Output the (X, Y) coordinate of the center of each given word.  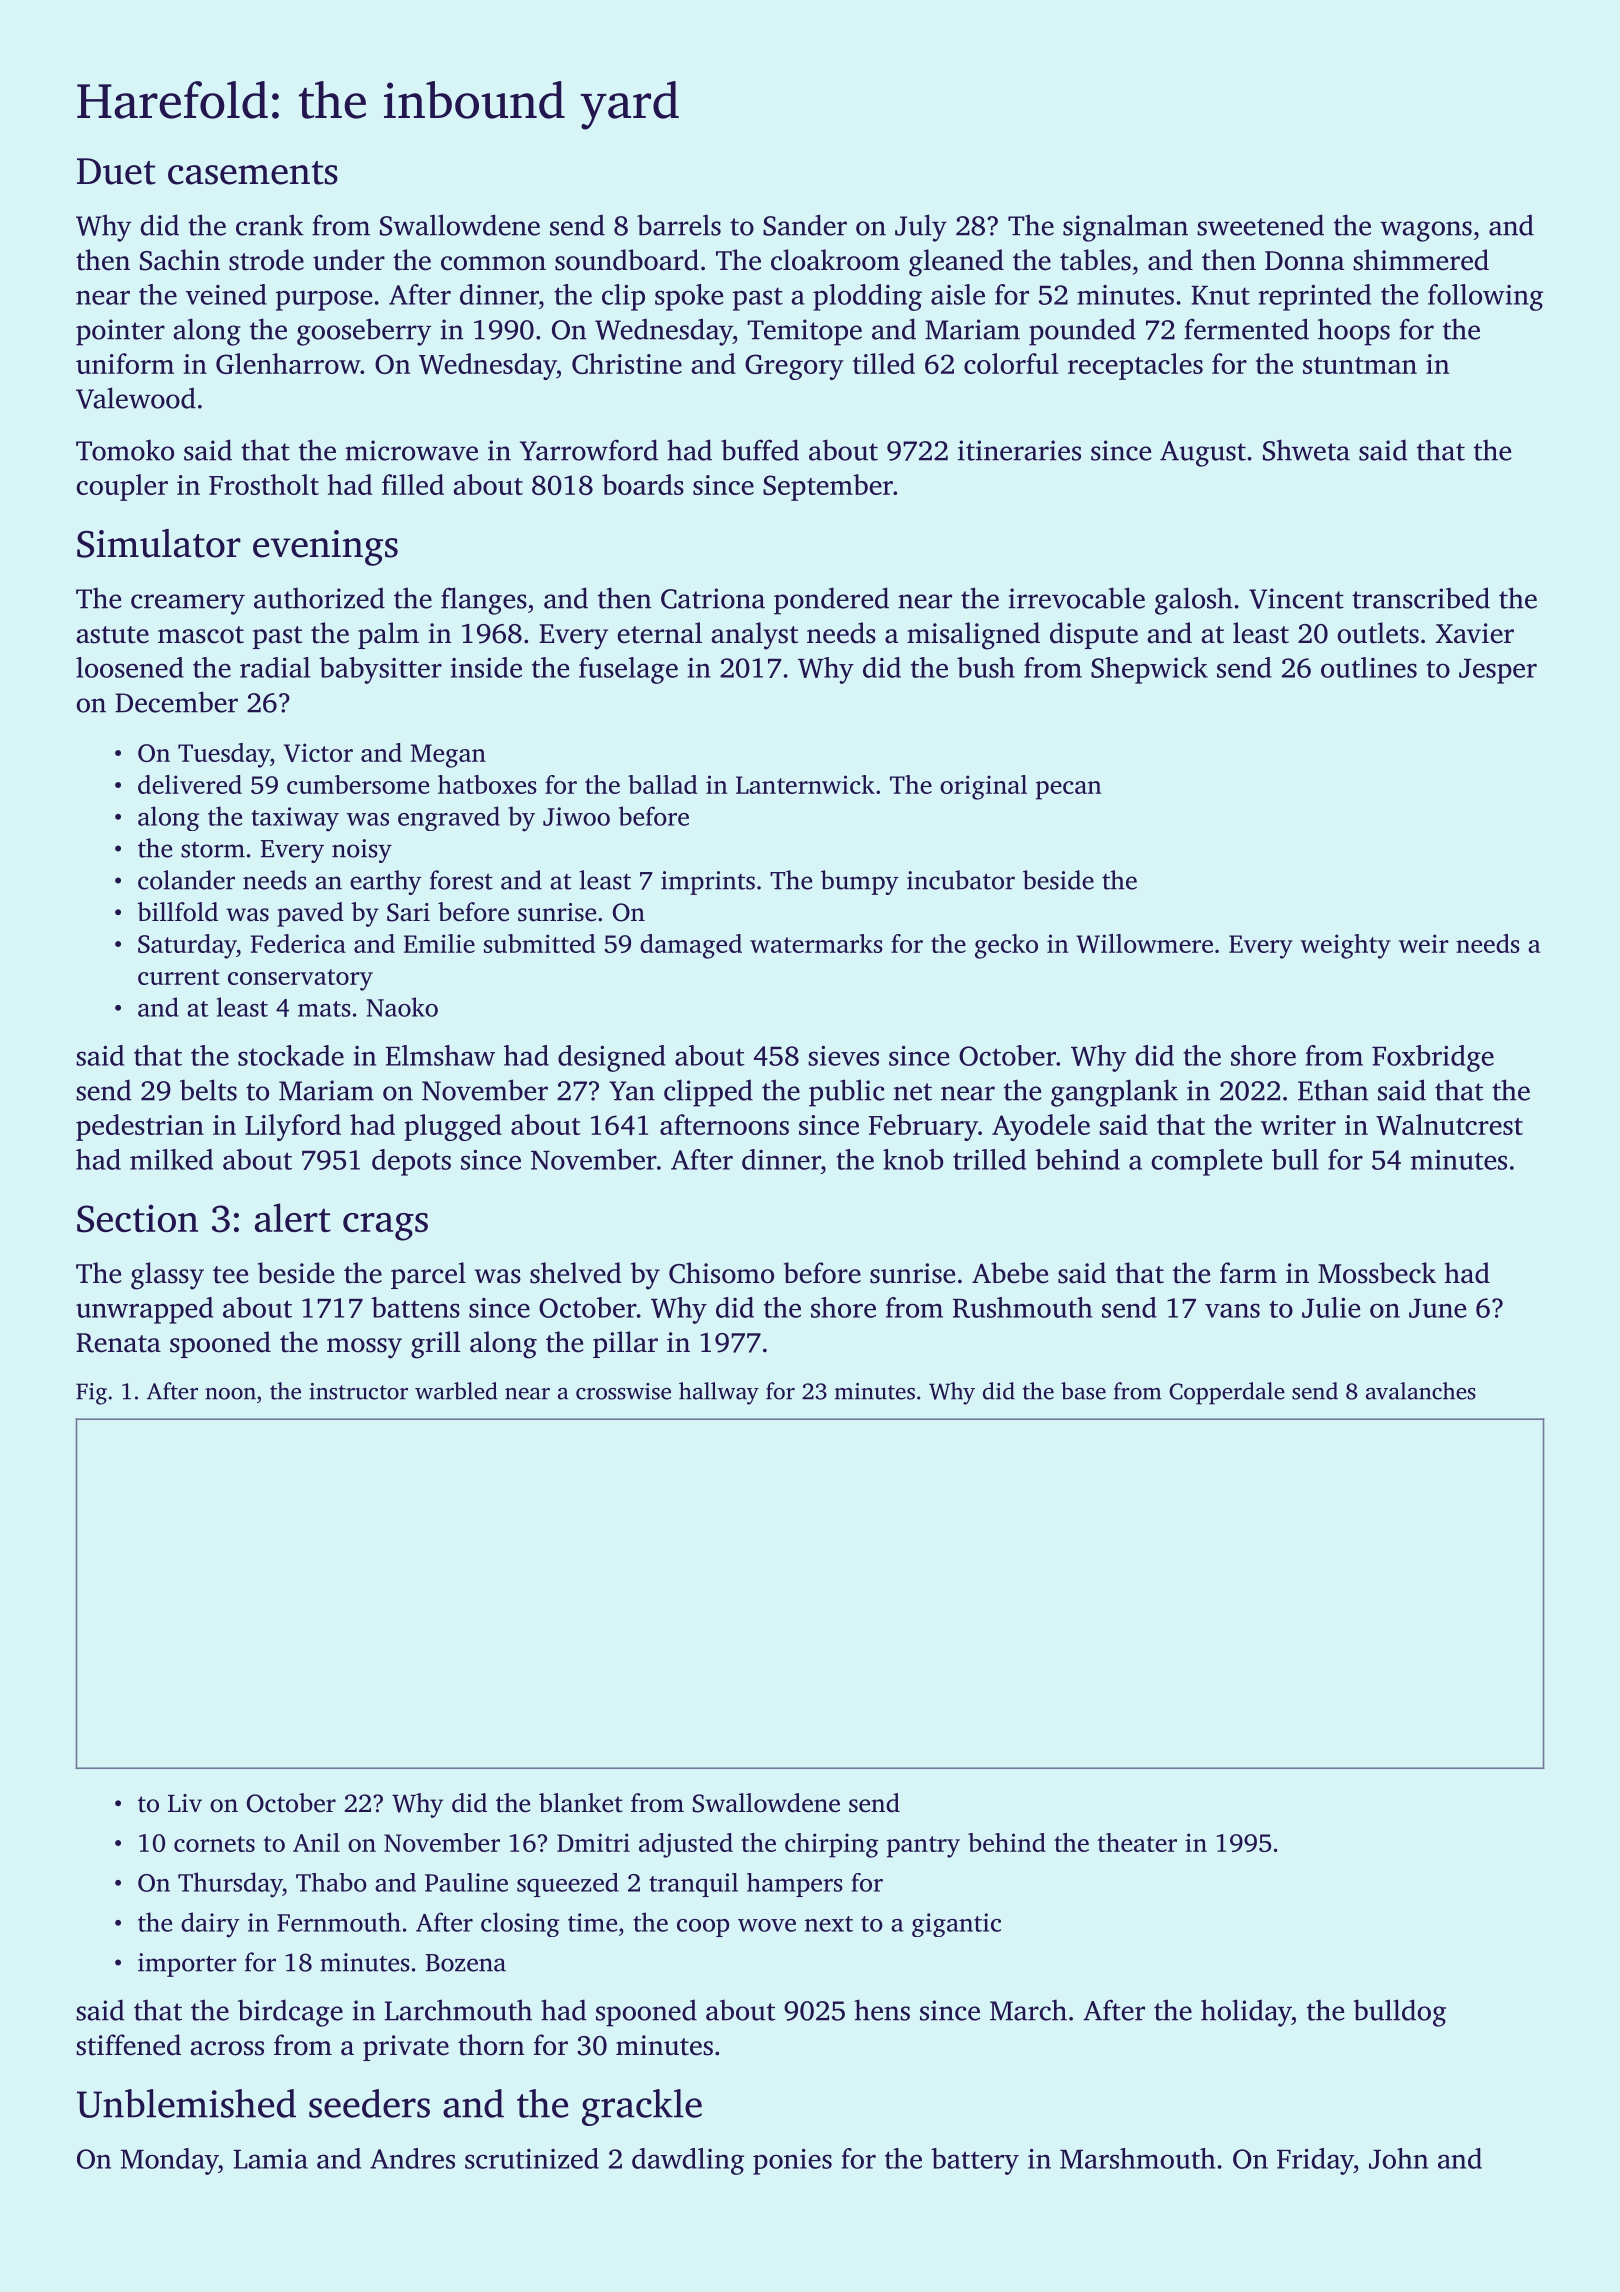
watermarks (816, 943)
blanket (581, 1803)
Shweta (1306, 450)
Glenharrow (288, 363)
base (1083, 1391)
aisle (958, 294)
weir (1424, 943)
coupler (122, 487)
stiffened (128, 2045)
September (828, 487)
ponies (792, 2162)
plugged (453, 1127)
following (1485, 297)
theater (1137, 1842)
